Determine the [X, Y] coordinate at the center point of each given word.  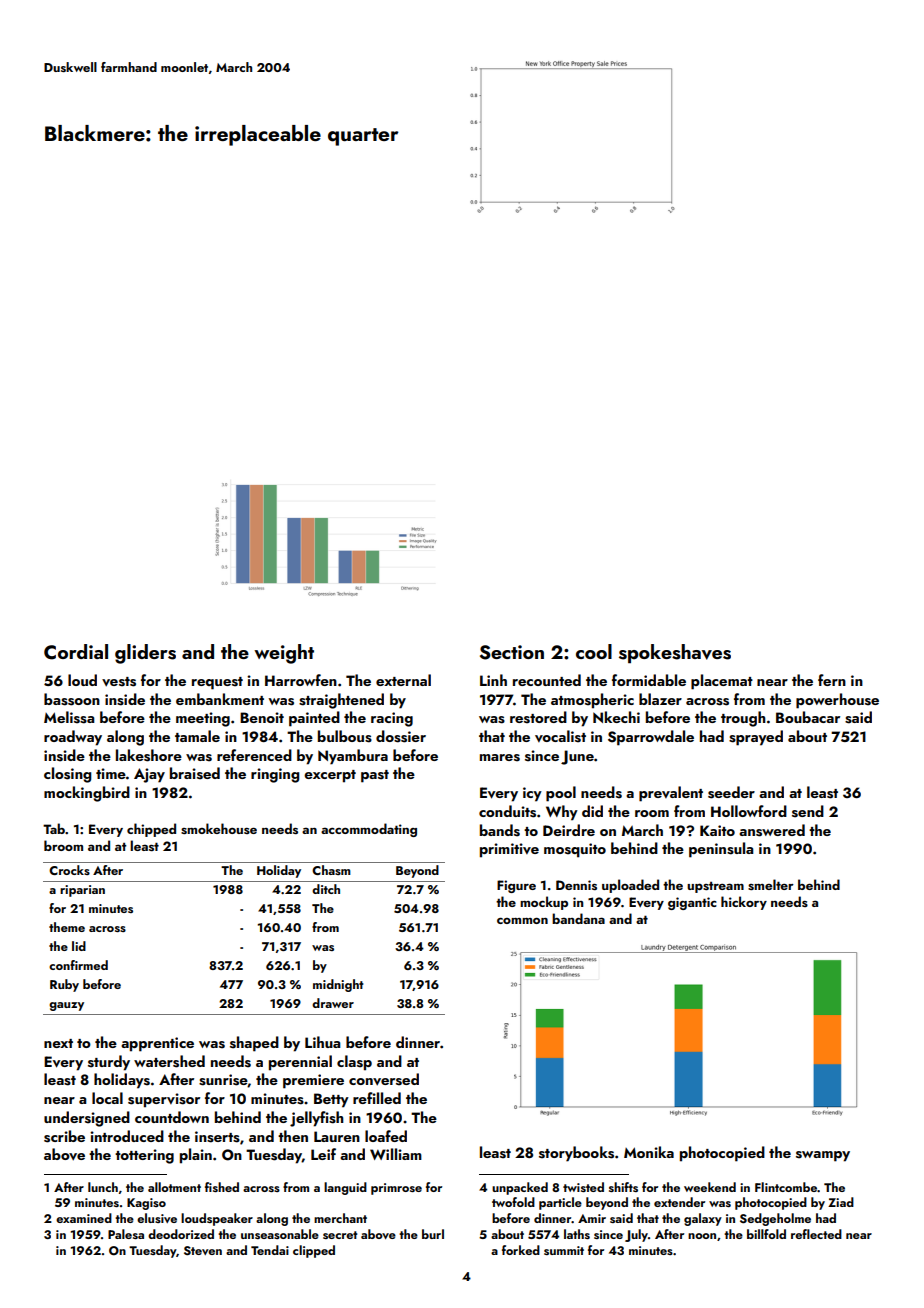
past [375, 776]
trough [743, 719]
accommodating [369, 830]
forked [521, 1250]
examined [84, 1218]
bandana [578, 918]
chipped [151, 830]
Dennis [576, 885]
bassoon [72, 699]
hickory [744, 903]
